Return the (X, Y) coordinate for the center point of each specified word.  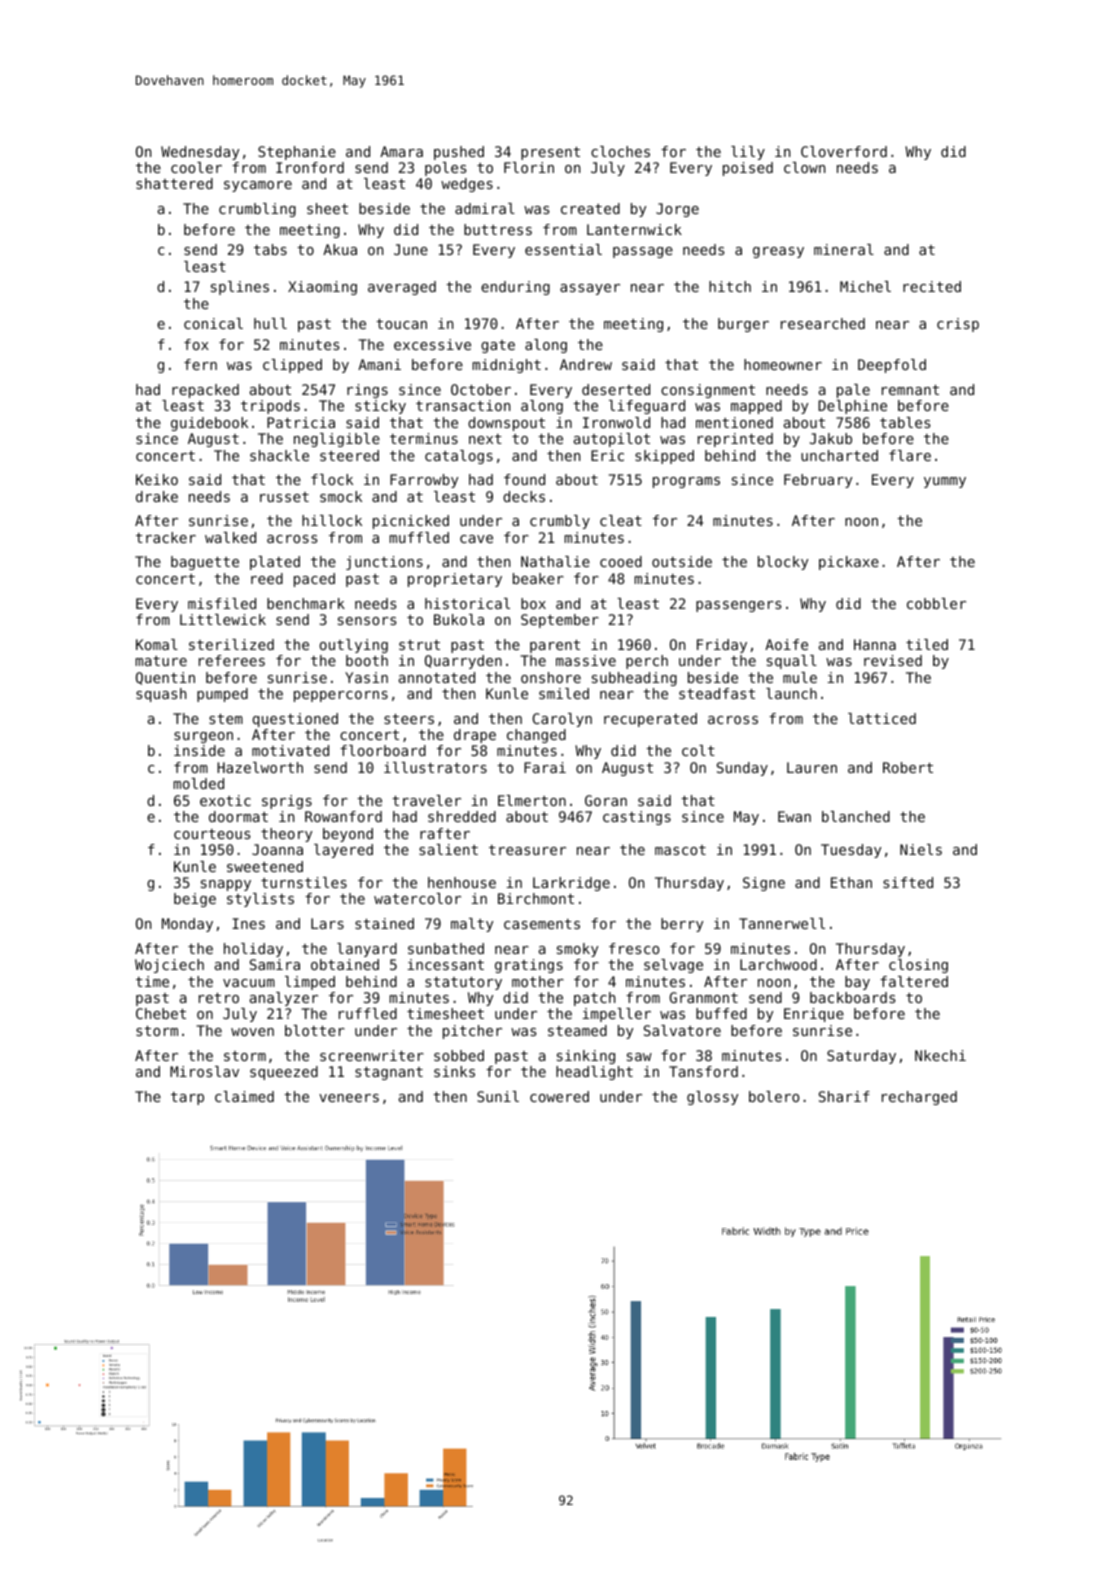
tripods (270, 407)
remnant (910, 390)
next (485, 439)
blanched (856, 816)
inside (199, 750)
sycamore (258, 186)
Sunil (498, 1096)
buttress (498, 229)
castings (637, 818)
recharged (919, 1098)
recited (932, 286)
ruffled (368, 1013)
